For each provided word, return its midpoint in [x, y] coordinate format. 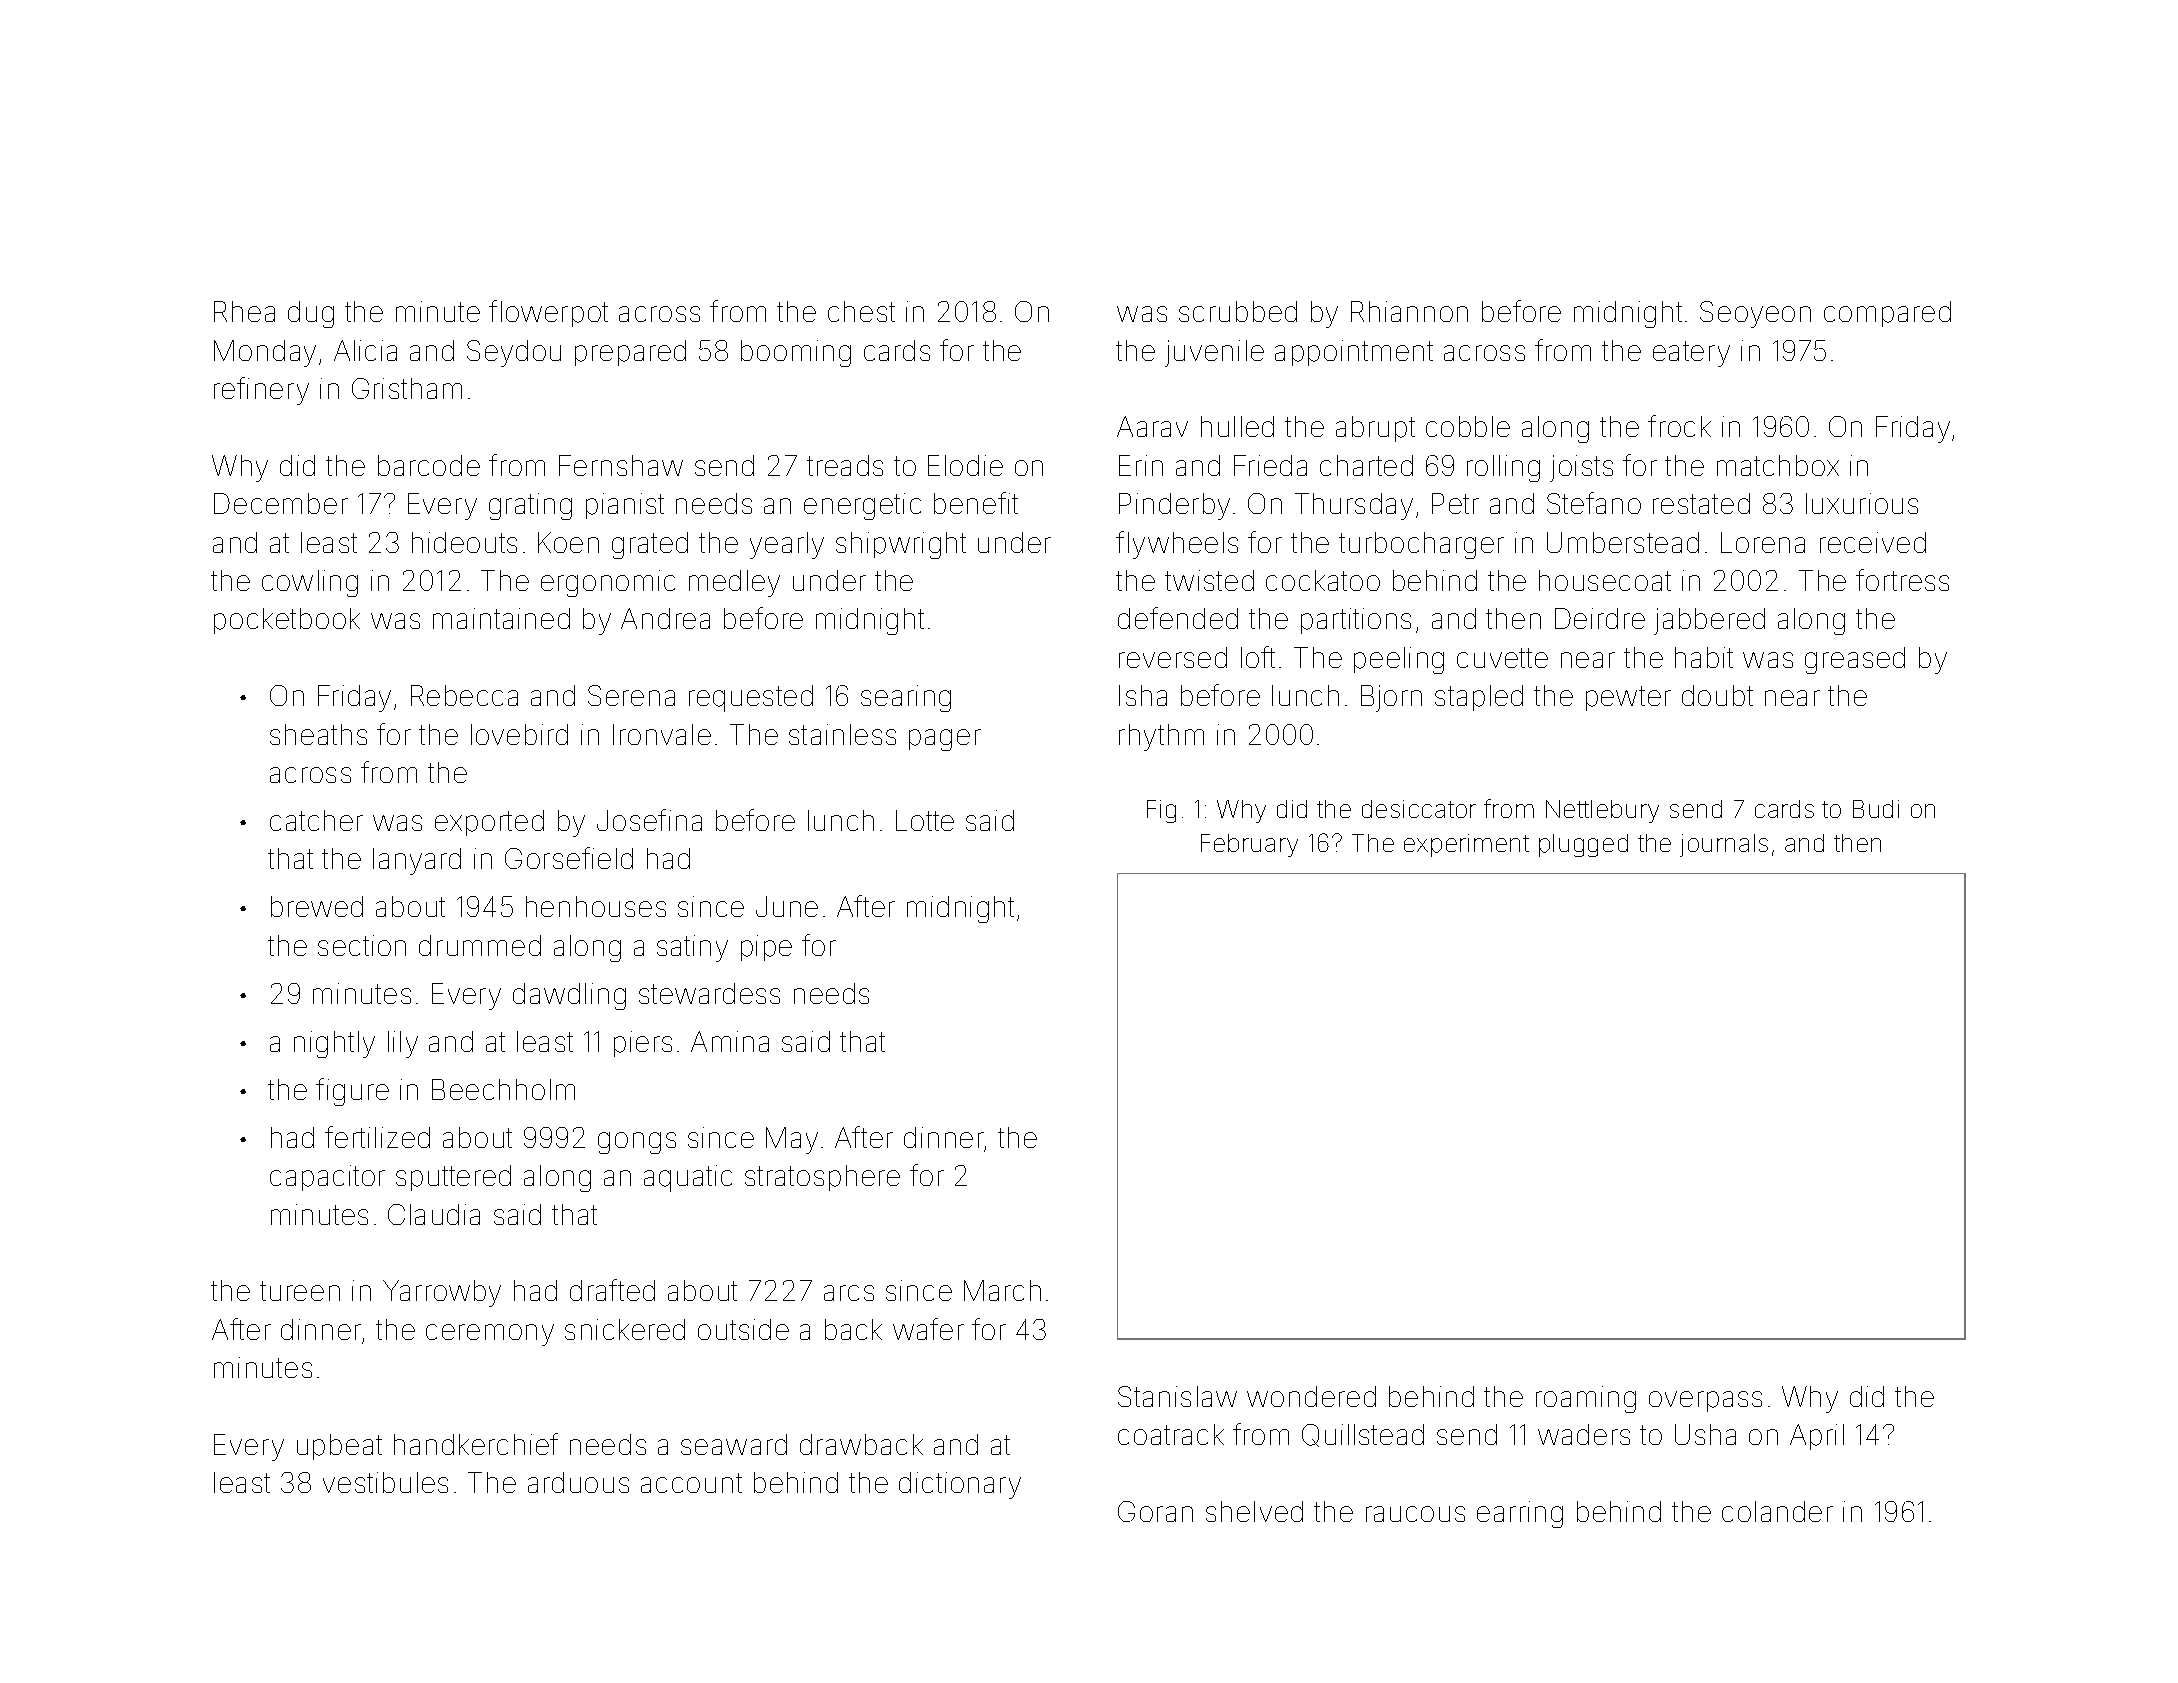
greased [1855, 660]
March [1002, 1290]
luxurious [1862, 503]
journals [1724, 845]
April [1817, 1437]
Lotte [925, 820]
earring [1520, 1514]
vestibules [385, 1482]
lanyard [417, 861]
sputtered [453, 1178]
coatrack [1171, 1434]
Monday [265, 353]
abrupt [1375, 429]
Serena [631, 695]
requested [751, 698]
